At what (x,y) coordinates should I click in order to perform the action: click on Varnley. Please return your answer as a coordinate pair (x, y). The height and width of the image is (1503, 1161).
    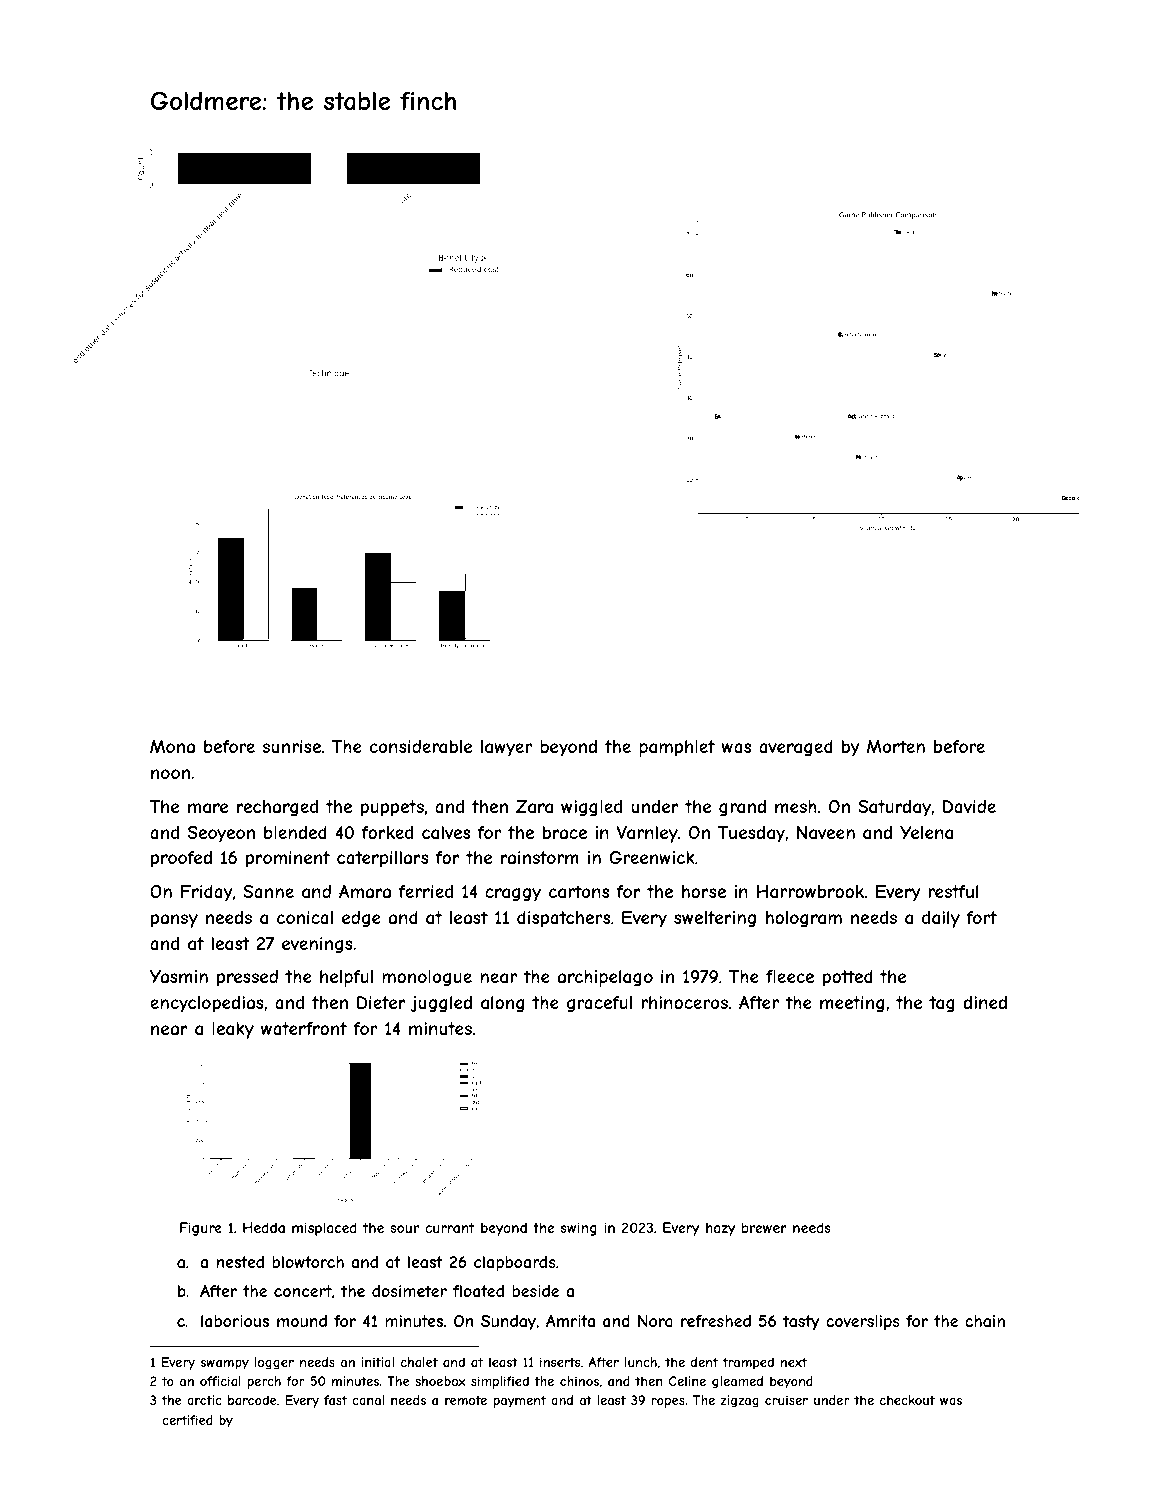
    Looking at the image, I should click on (647, 834).
